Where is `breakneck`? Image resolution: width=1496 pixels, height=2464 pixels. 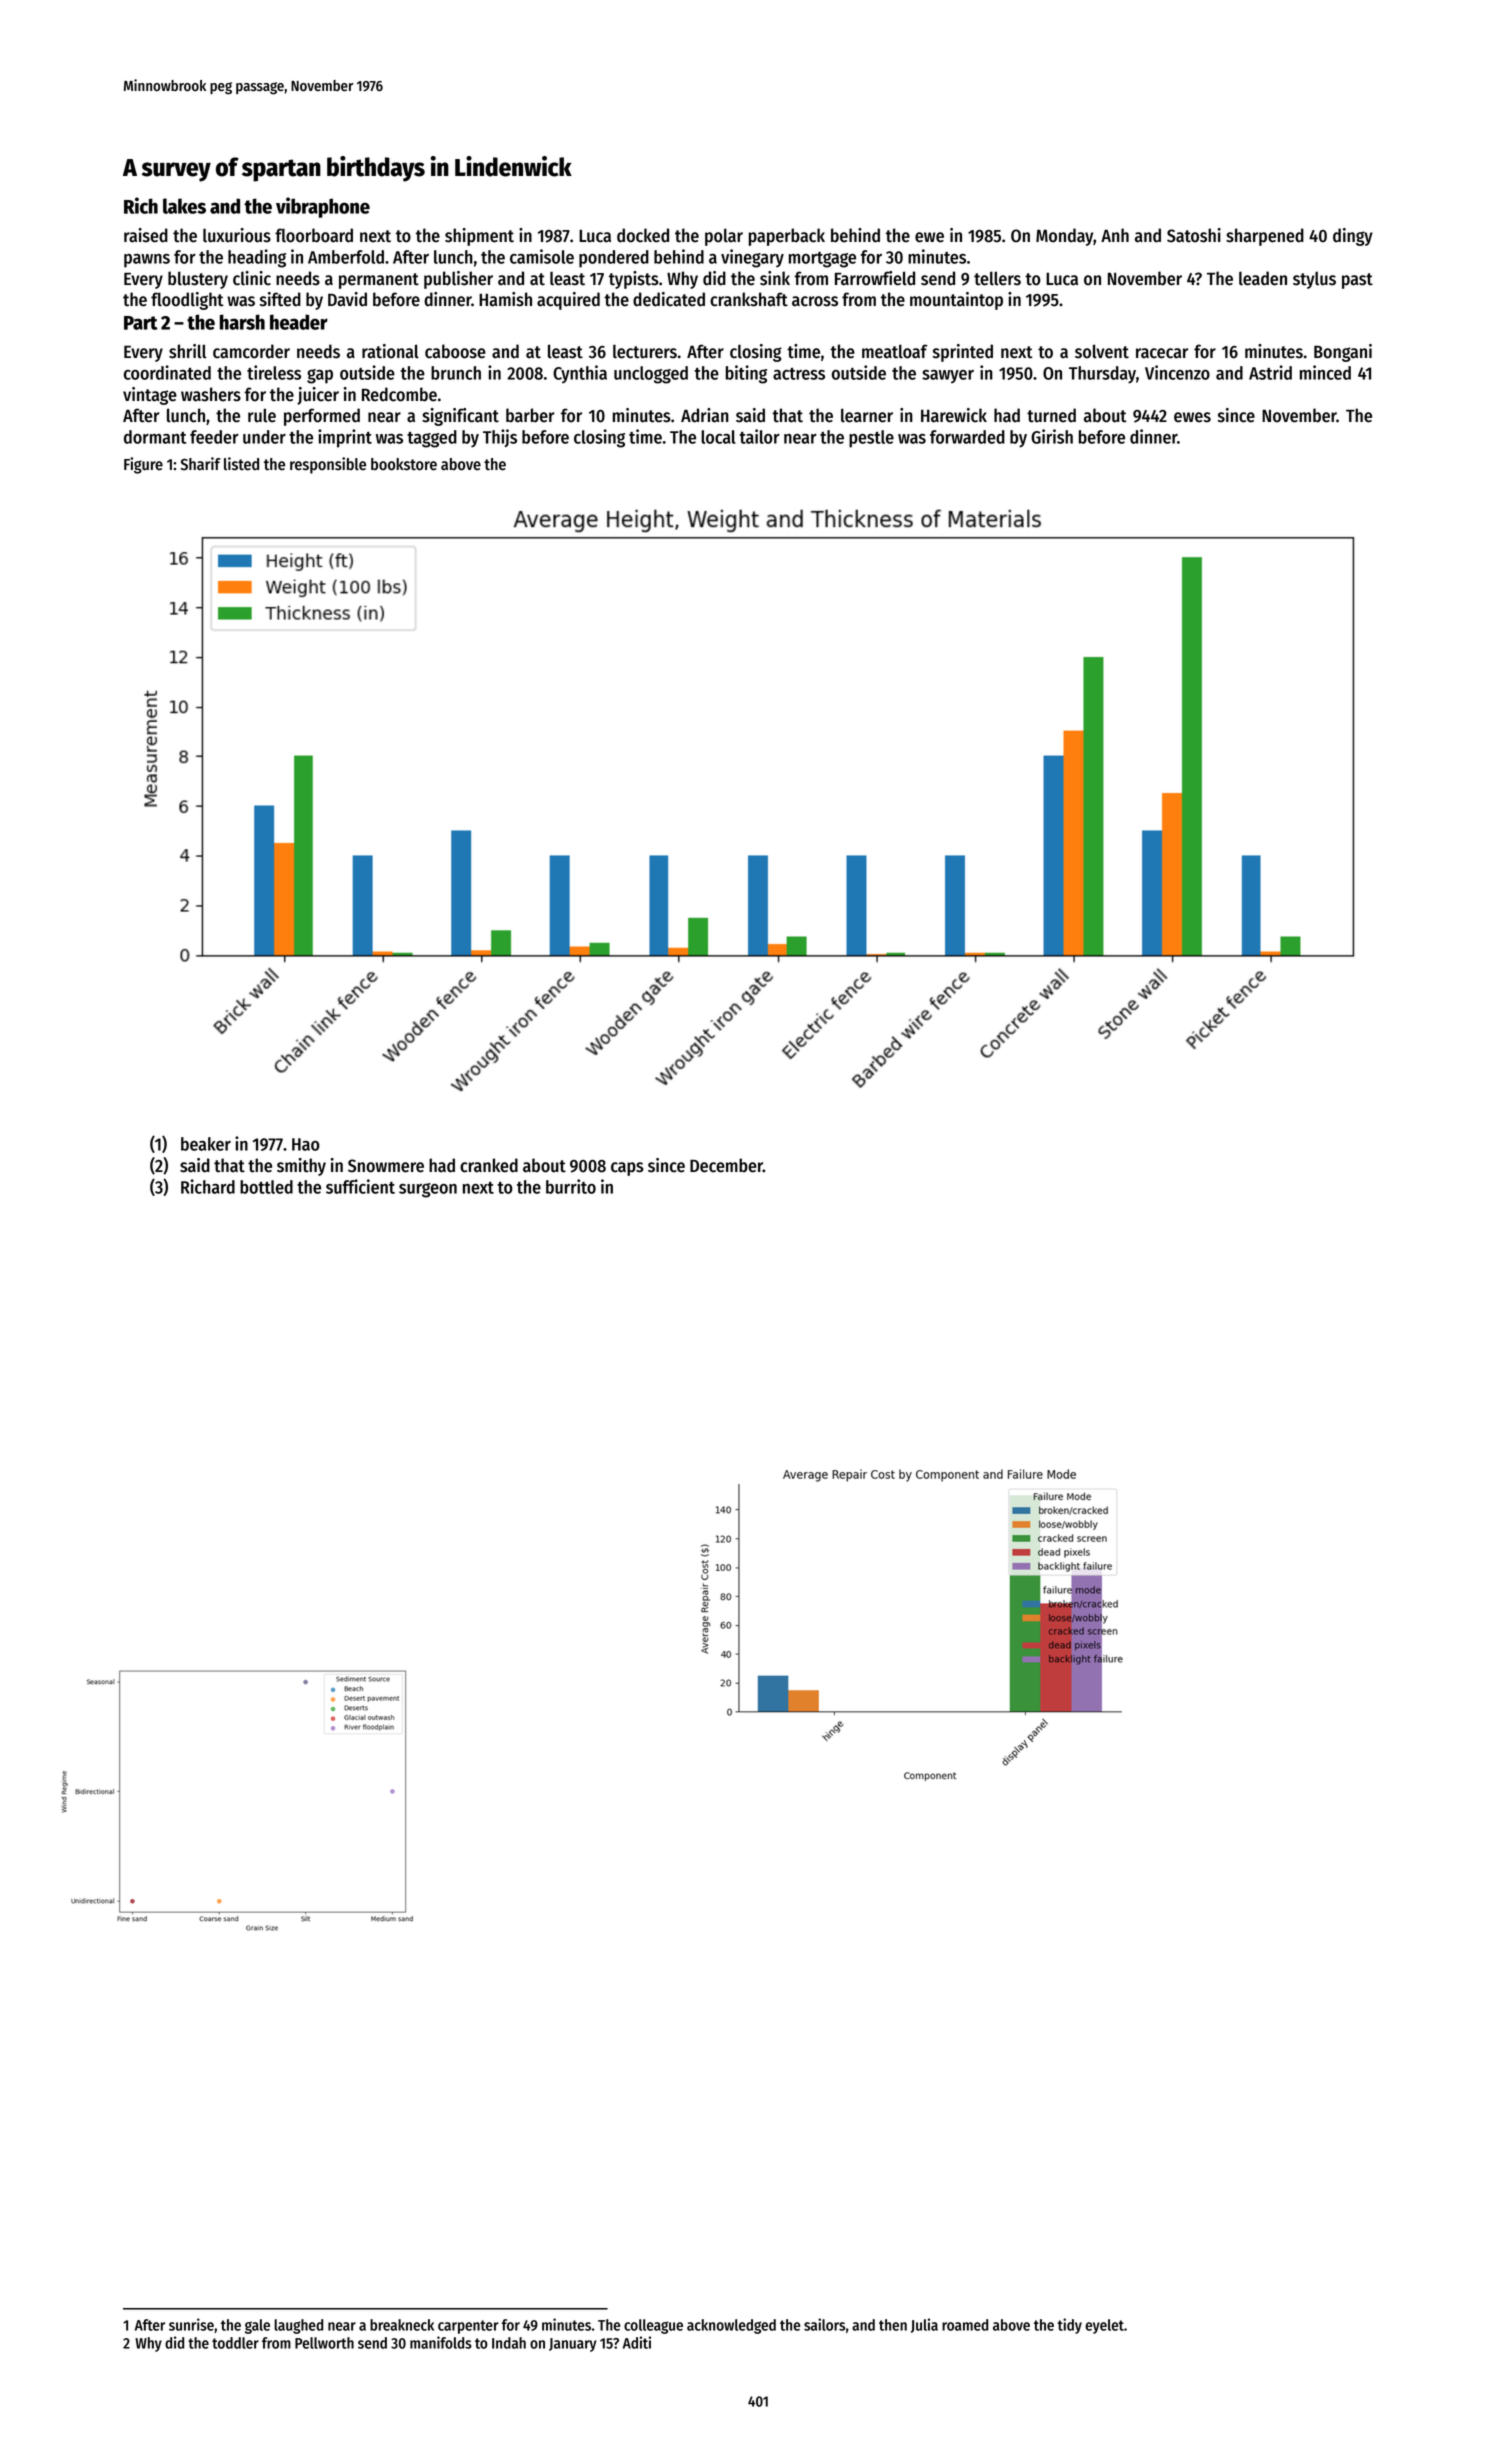
breakneck is located at coordinates (402, 2325).
